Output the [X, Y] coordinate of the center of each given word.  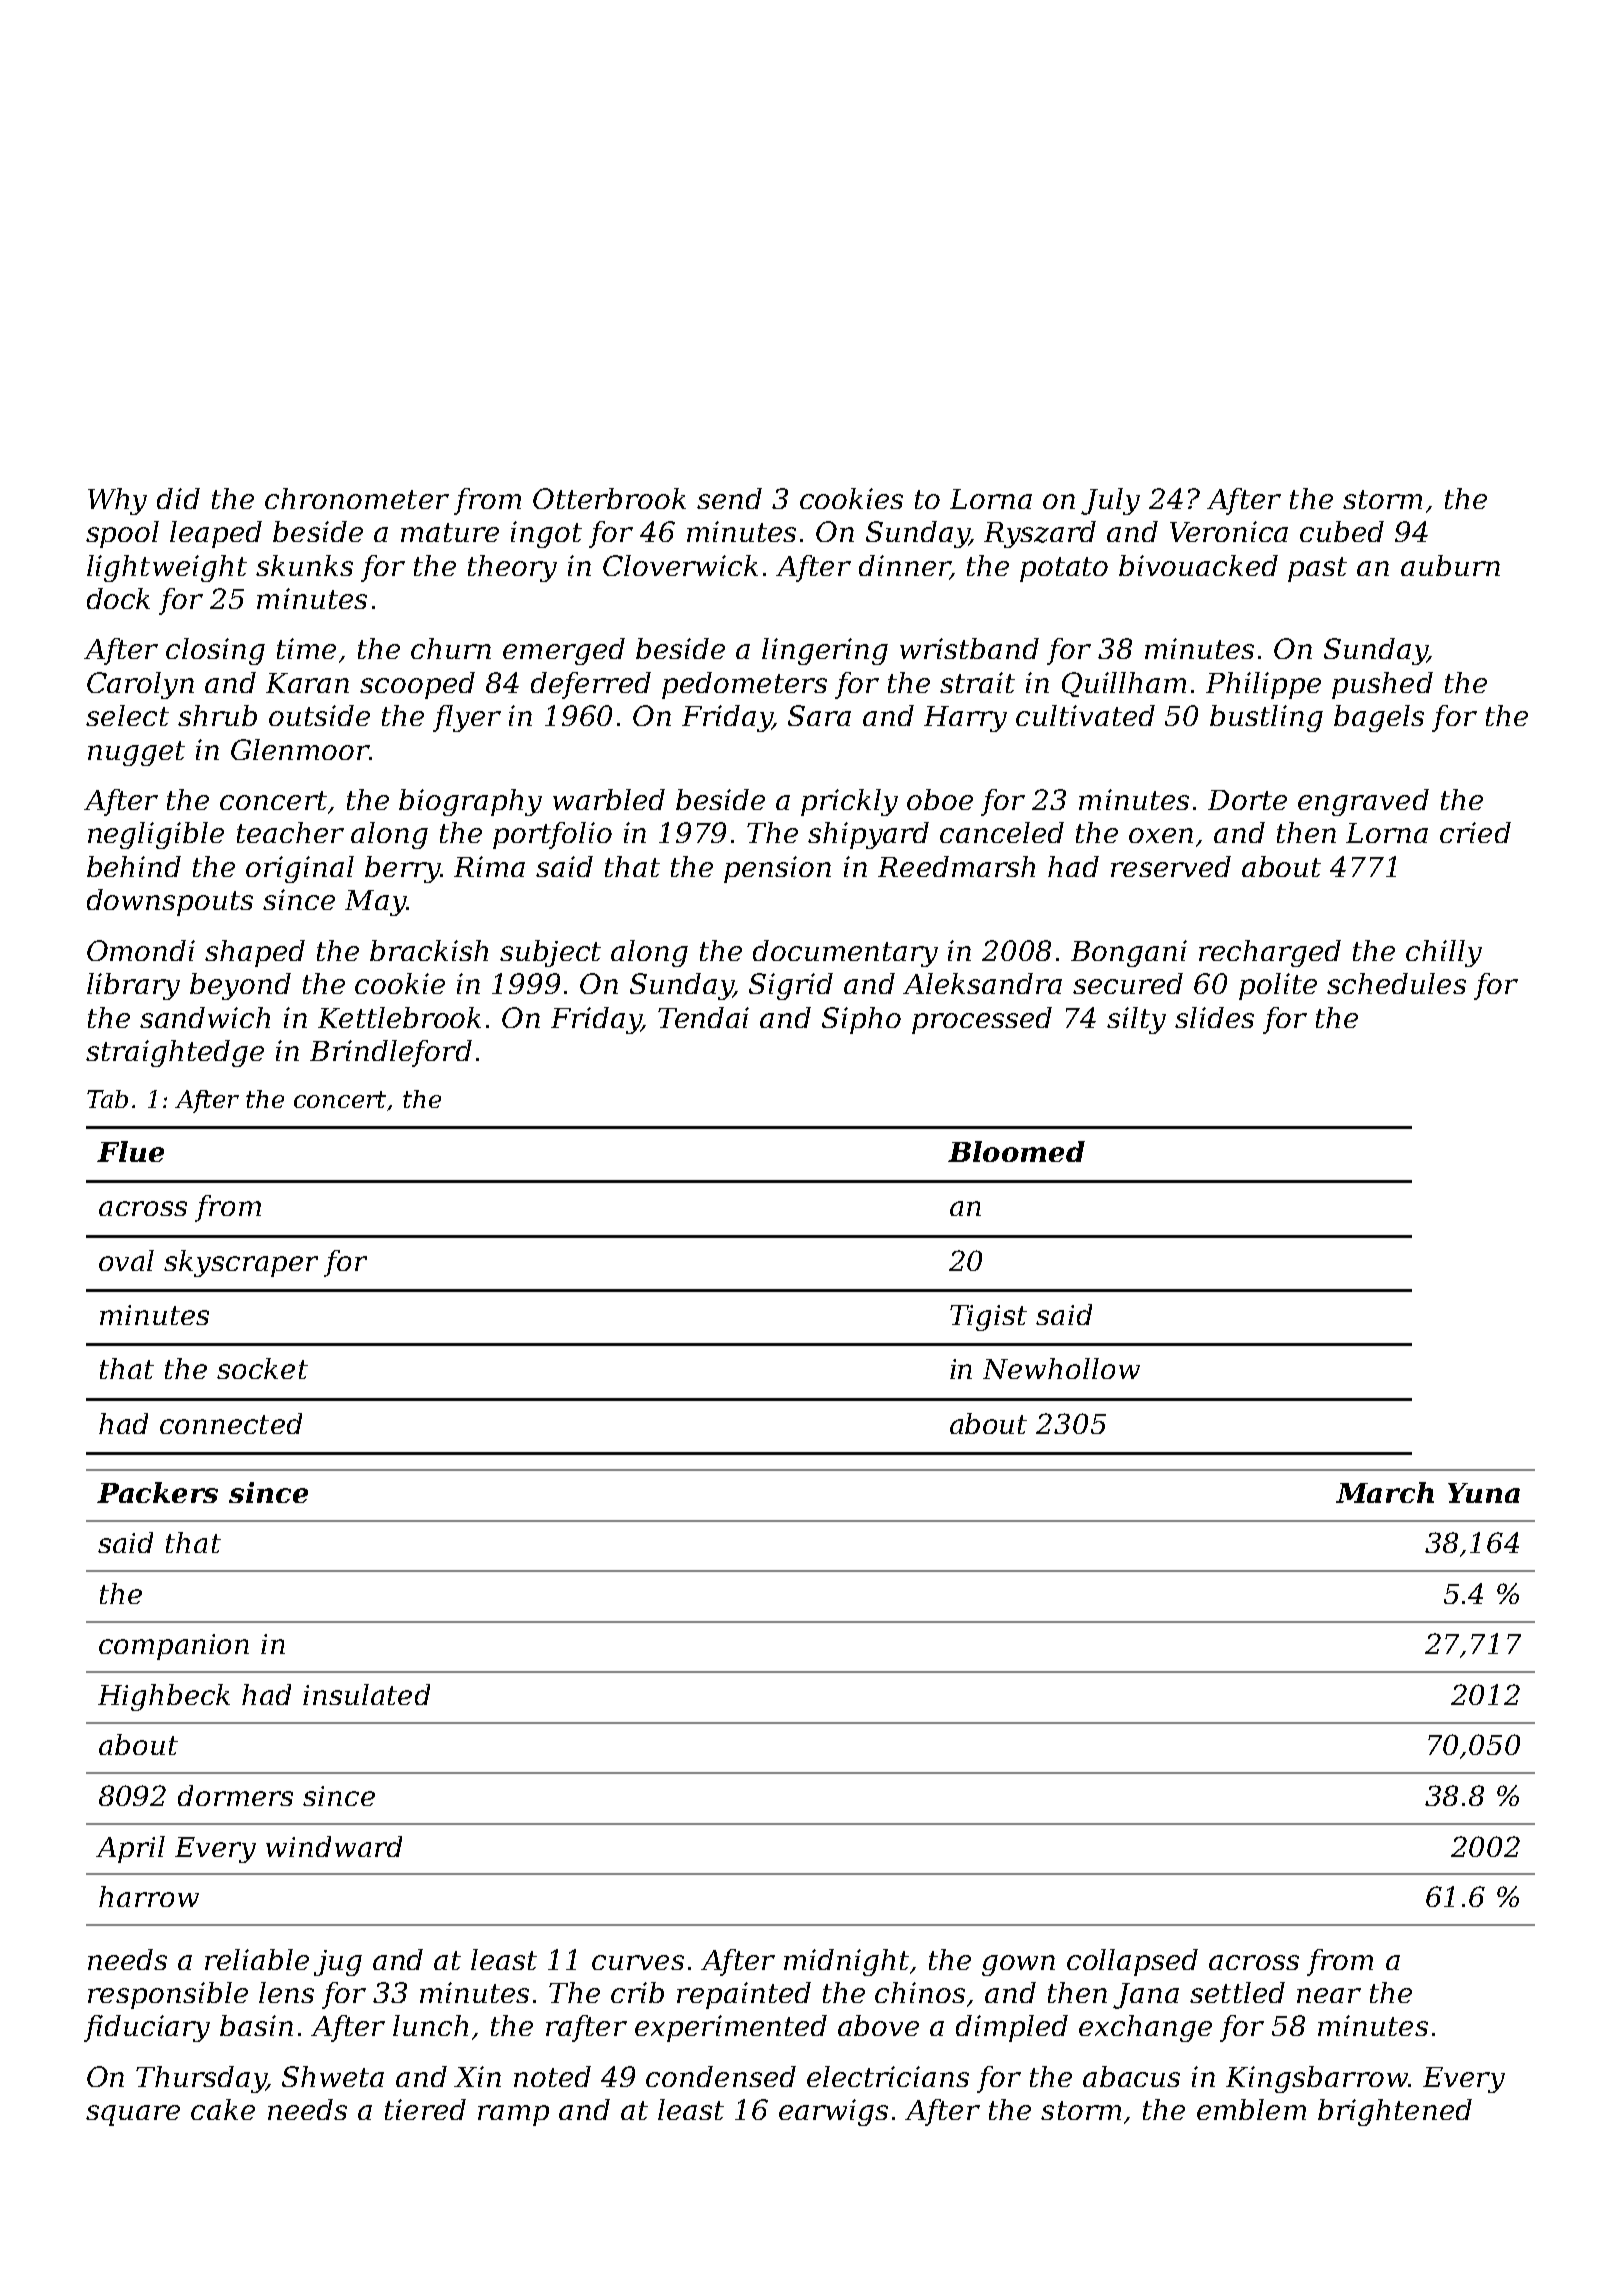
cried [1475, 832]
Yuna [1484, 1493]
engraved [1363, 802]
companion [174, 1647]
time [306, 648]
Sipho [861, 1020]
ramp [513, 2115]
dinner [904, 565]
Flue [130, 1151]
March [1385, 1492]
